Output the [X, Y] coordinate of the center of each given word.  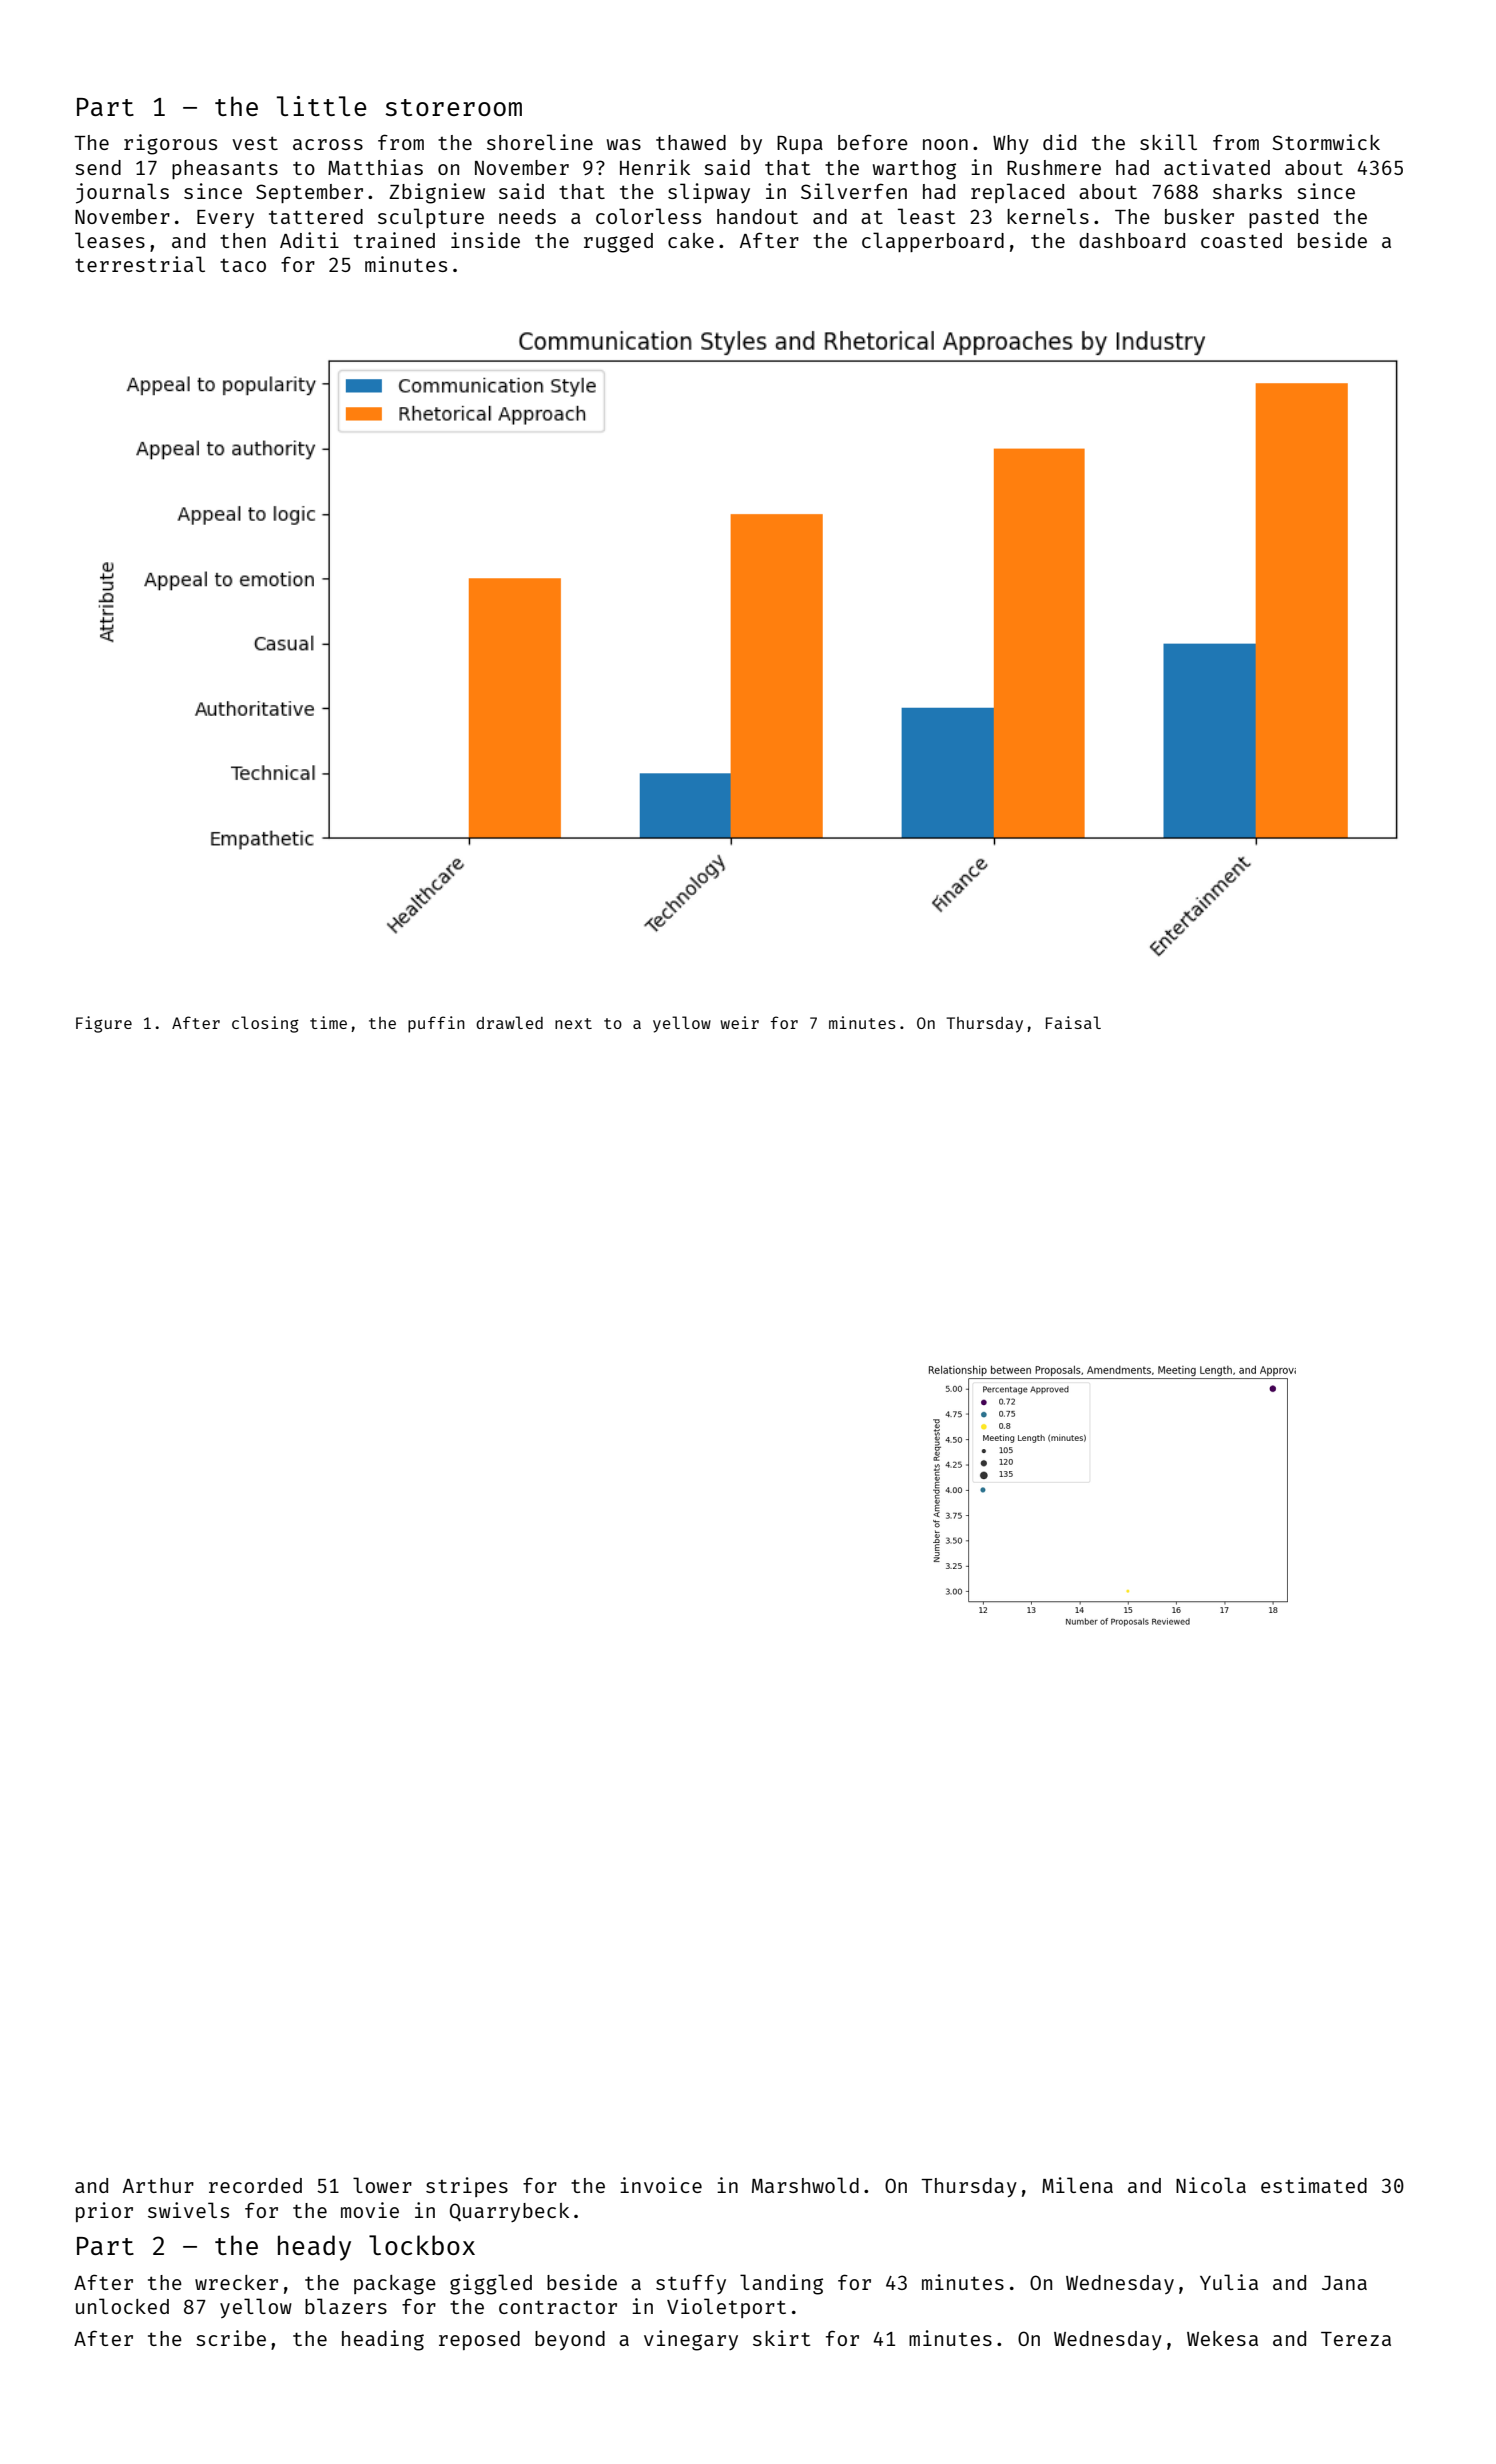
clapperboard [933, 242]
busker [1199, 216]
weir [739, 1022]
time [328, 1022]
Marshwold [805, 2185]
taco [243, 265]
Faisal [1073, 1022]
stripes [467, 2187]
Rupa [800, 145]
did [1059, 142]
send [98, 167]
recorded [255, 2185]
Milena [1077, 2185]
